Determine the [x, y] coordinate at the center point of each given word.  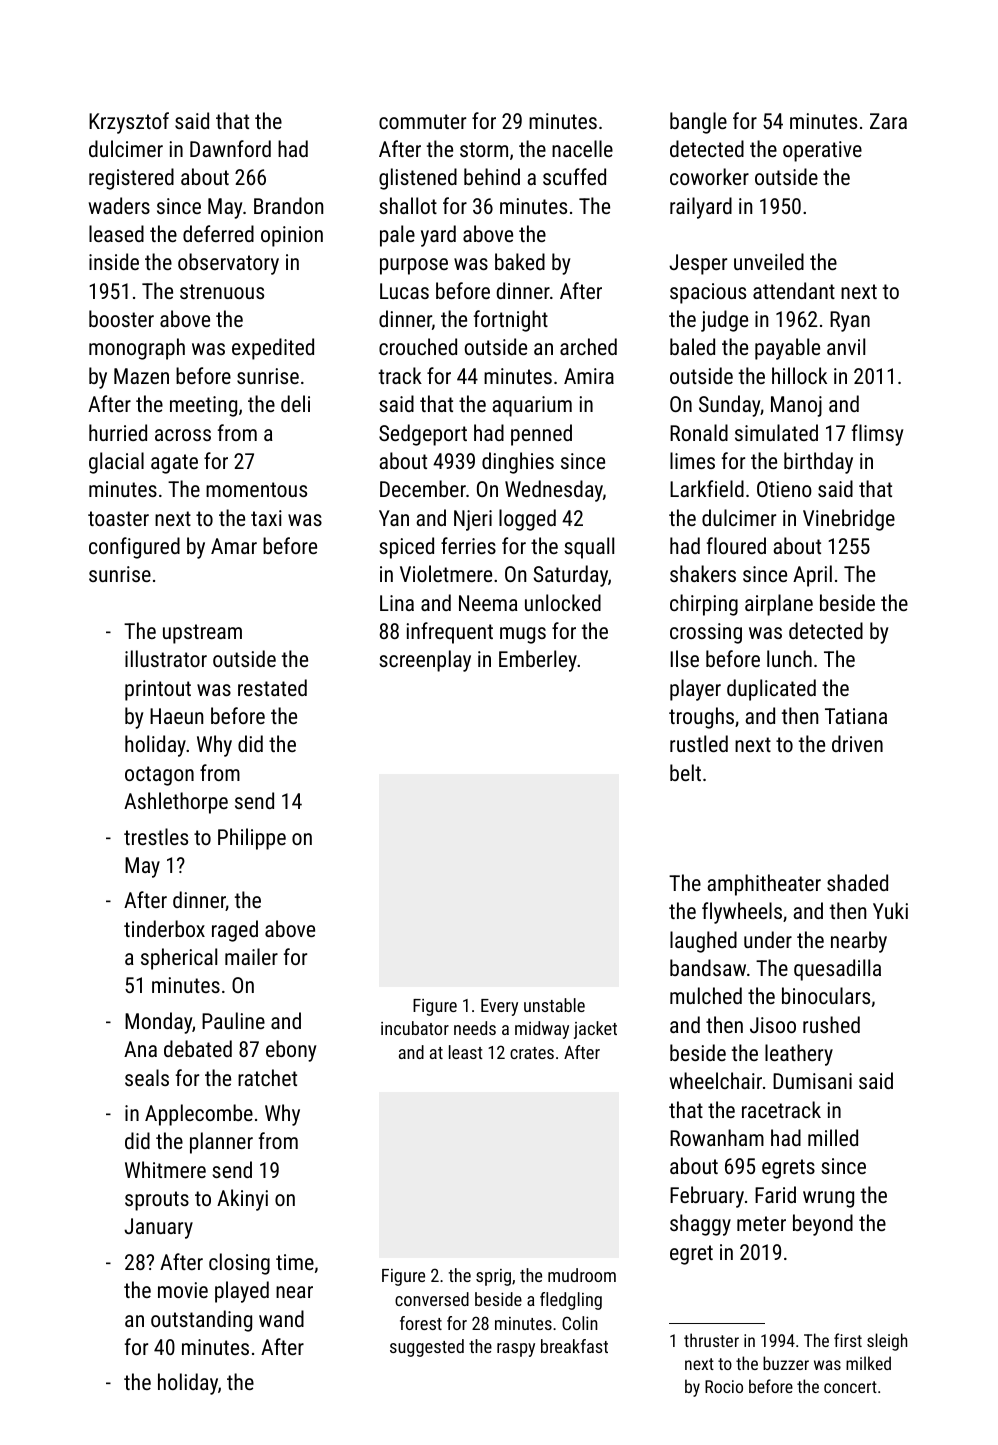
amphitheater [764, 885]
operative [822, 151]
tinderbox [164, 928]
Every [499, 1007]
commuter [422, 121]
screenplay [425, 661]
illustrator [166, 658]
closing [239, 1264]
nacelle [582, 148]
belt [685, 772]
